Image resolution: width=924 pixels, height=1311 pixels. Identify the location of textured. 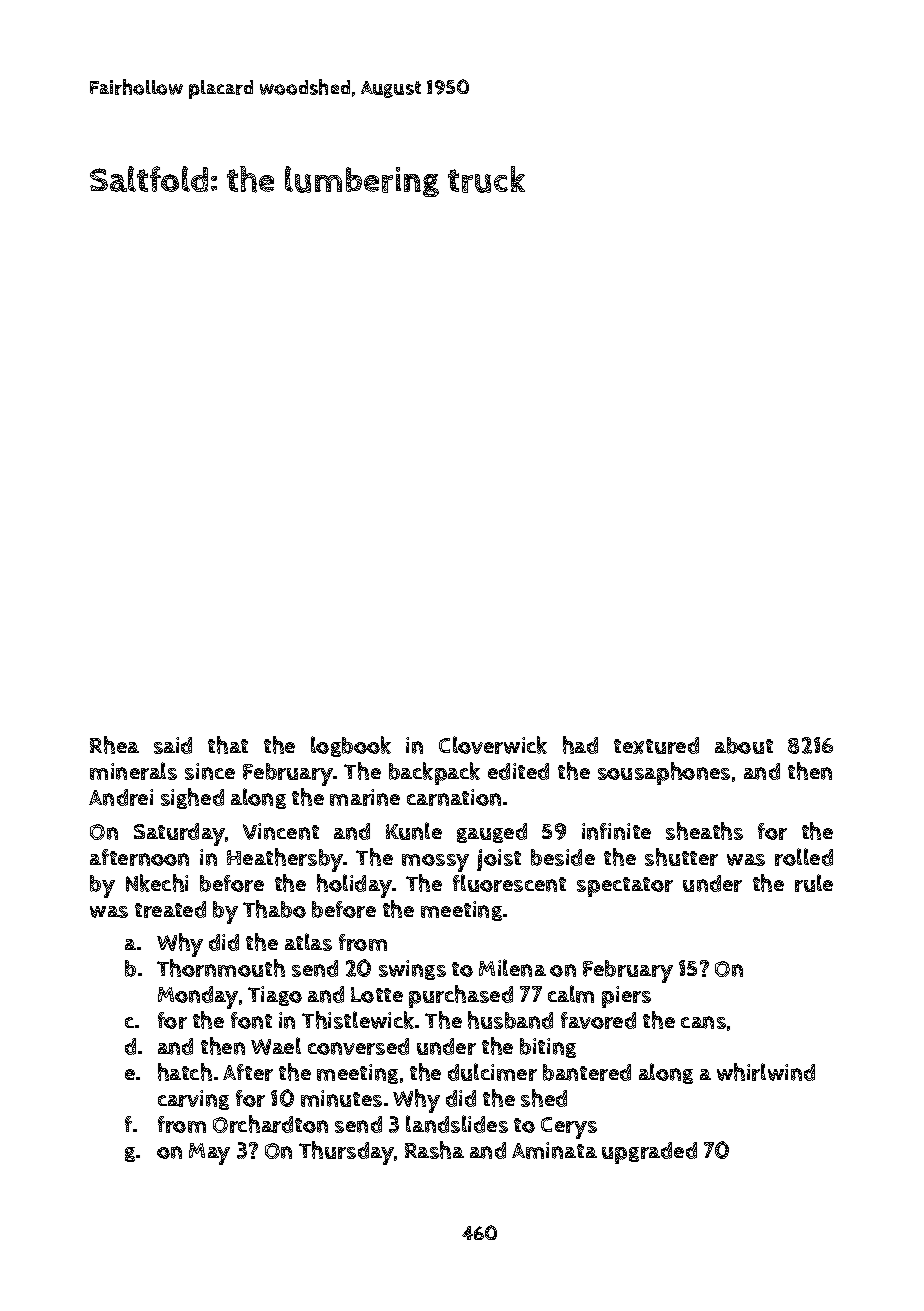
(656, 745).
